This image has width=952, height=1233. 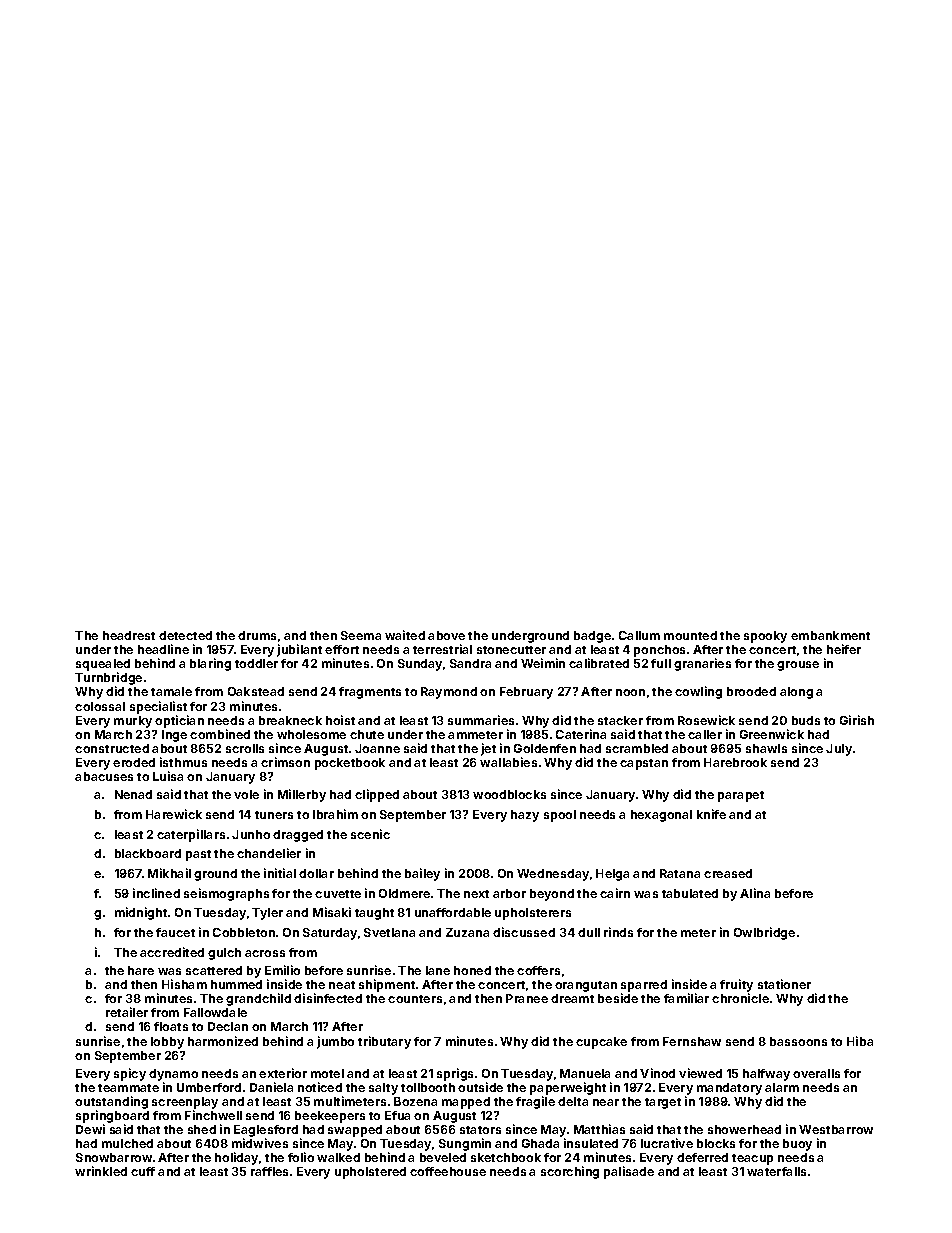 I want to click on Ibrahim, so click(x=335, y=814).
